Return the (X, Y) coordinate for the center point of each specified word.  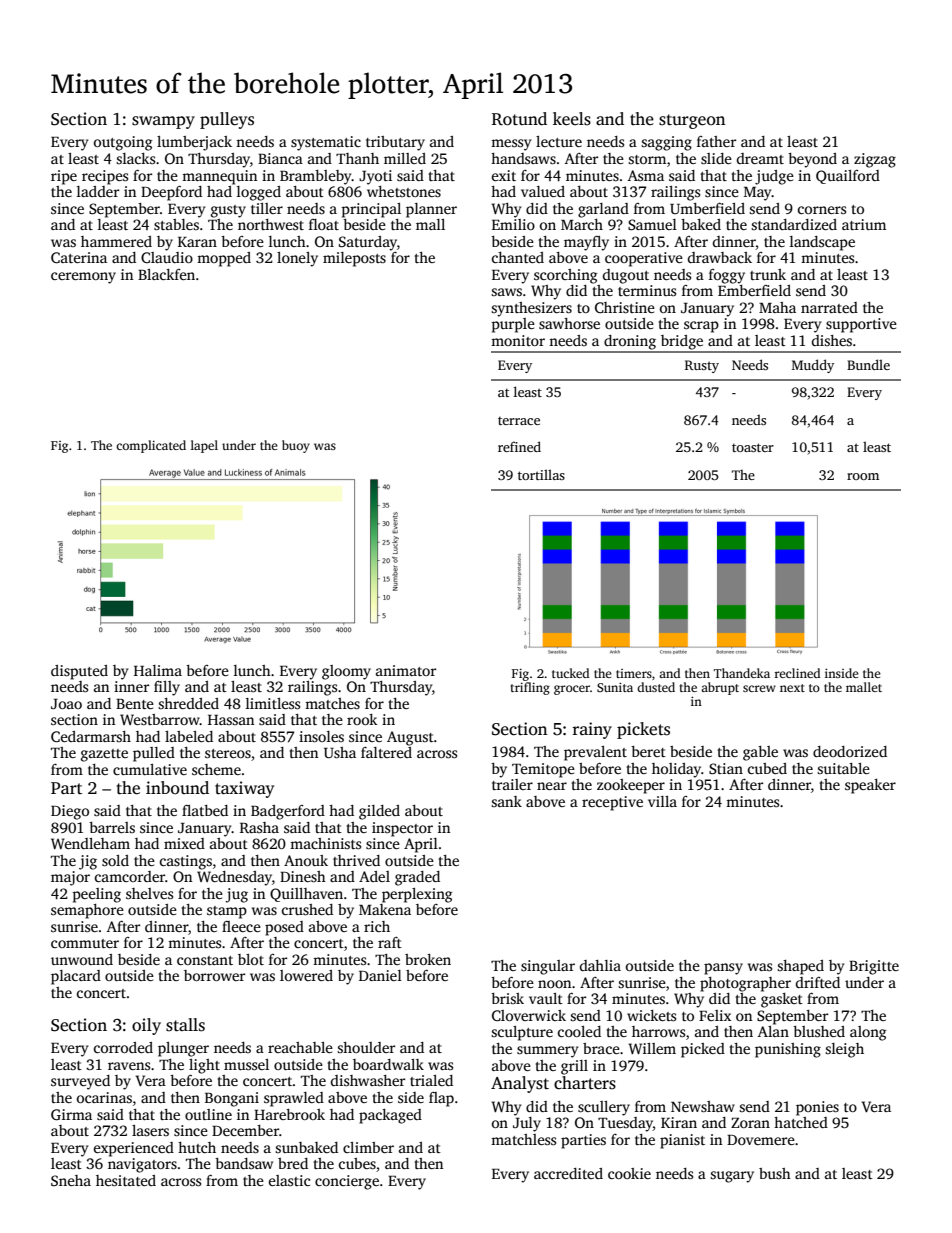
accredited (568, 1173)
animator (406, 670)
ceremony (83, 278)
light (204, 1066)
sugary (732, 1177)
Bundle (868, 364)
